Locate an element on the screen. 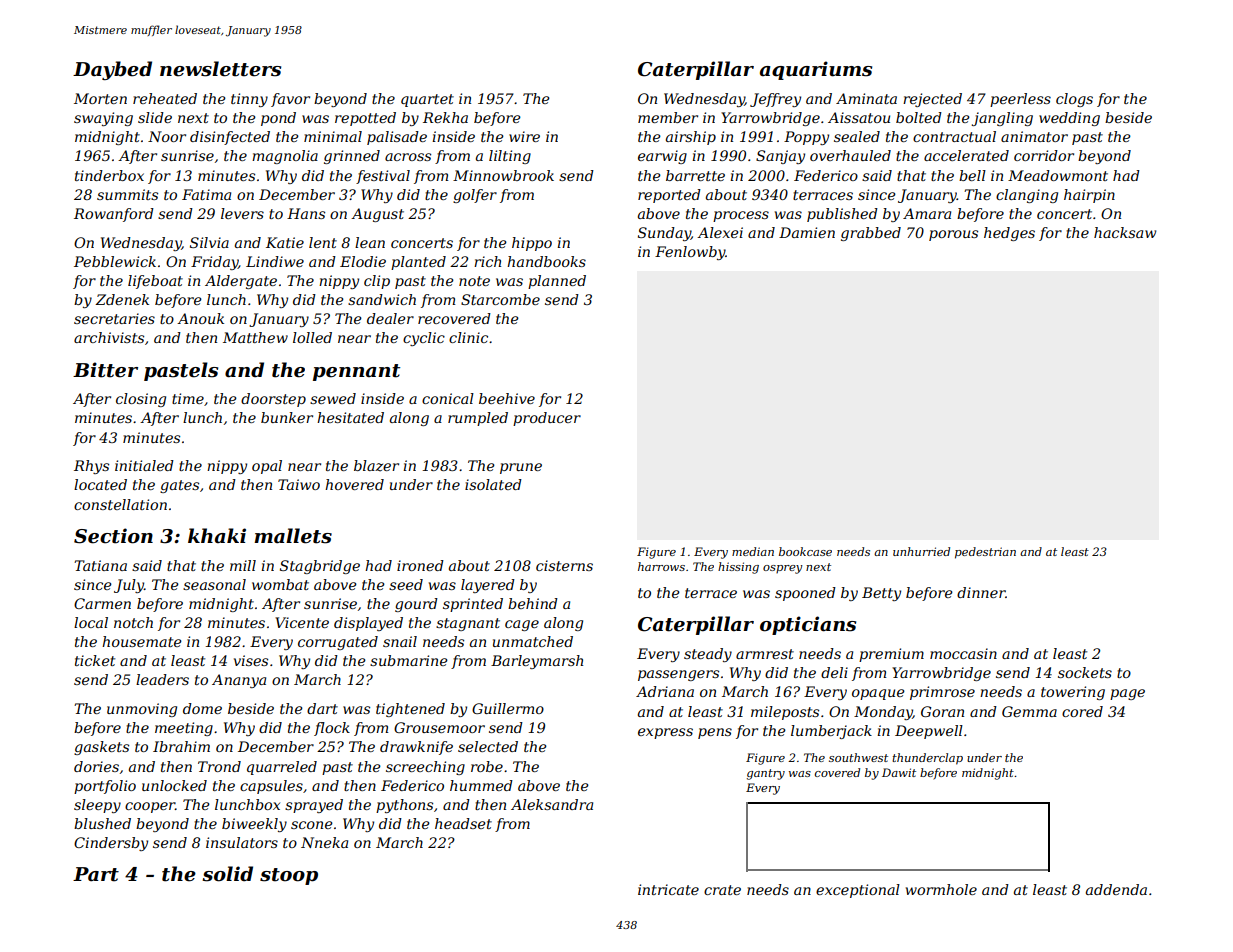 The height and width of the screenshot is (952, 1233). newsletters is located at coordinates (220, 69).
